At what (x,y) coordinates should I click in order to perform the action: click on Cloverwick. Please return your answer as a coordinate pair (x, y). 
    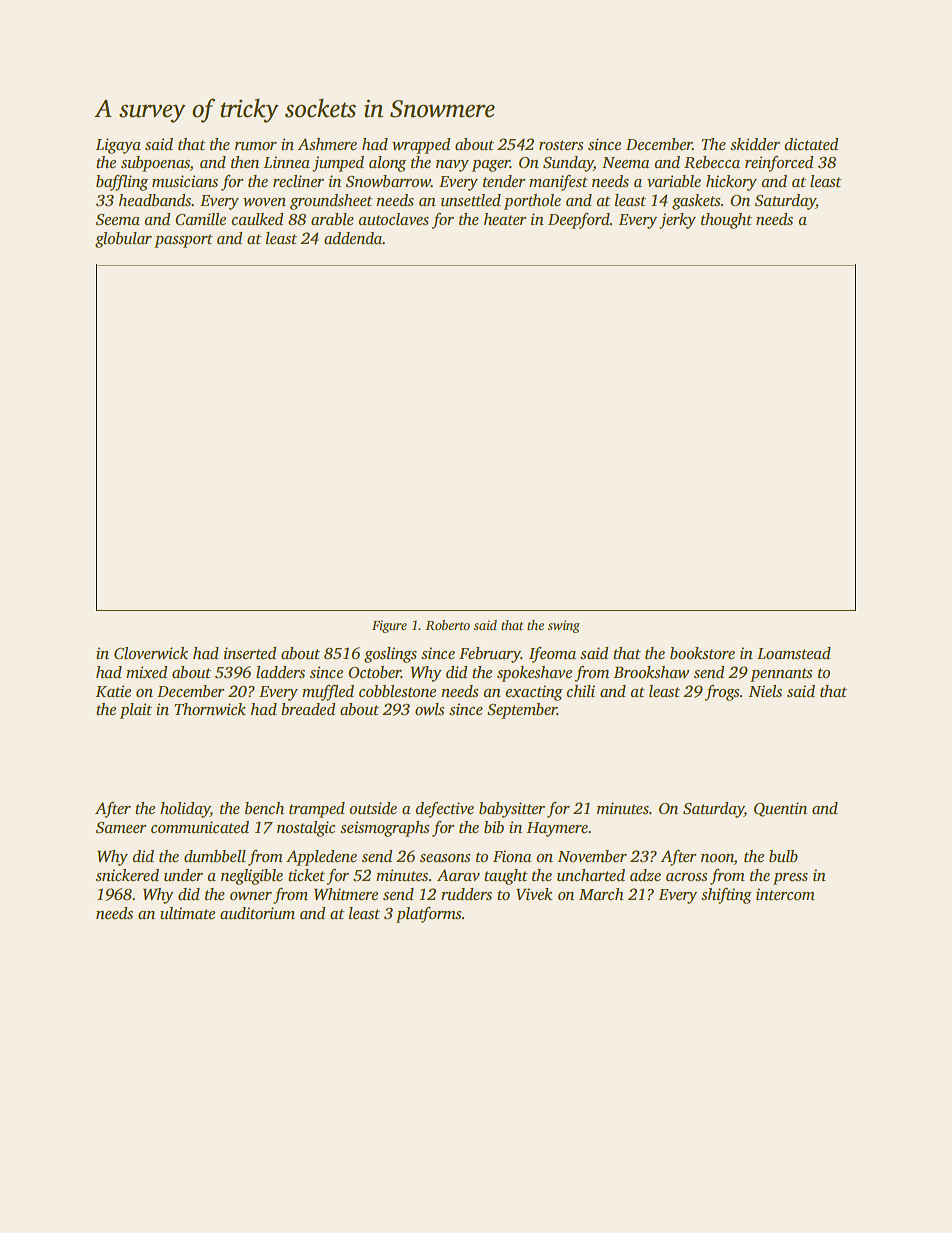
    Looking at the image, I should click on (151, 653).
